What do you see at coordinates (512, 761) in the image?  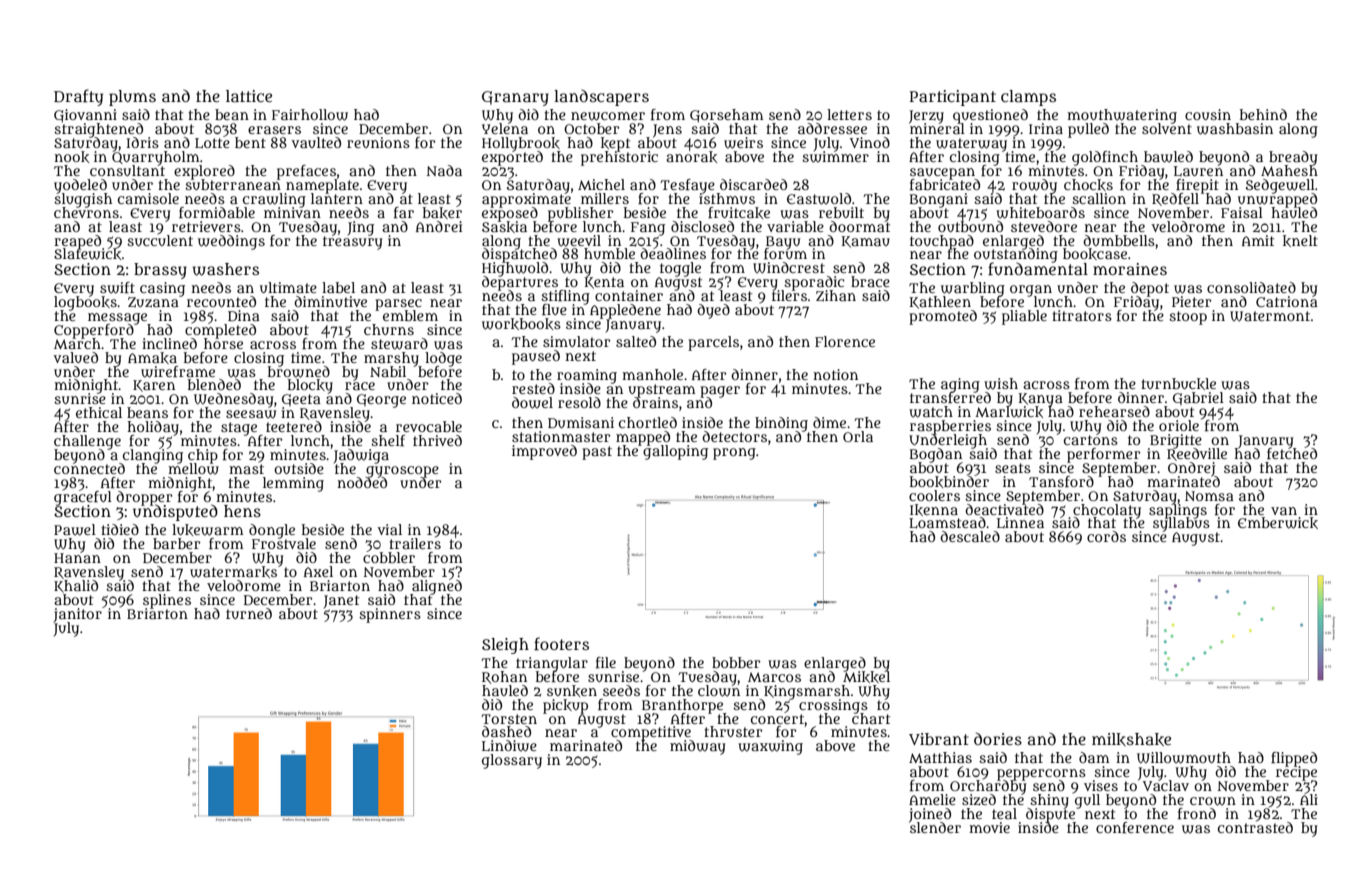 I see `glossary` at bounding box center [512, 761].
